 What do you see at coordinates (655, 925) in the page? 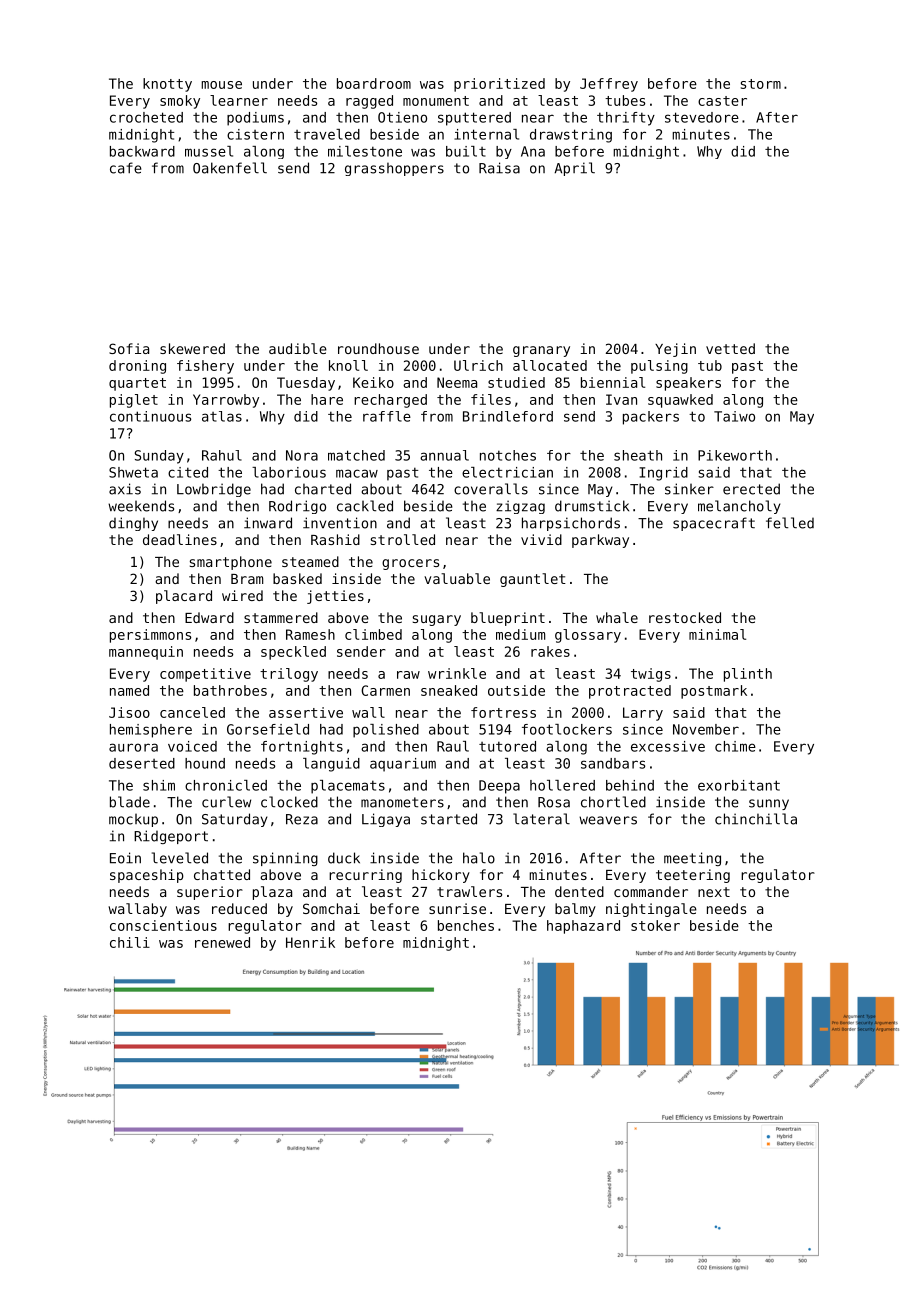
I see `stoker` at bounding box center [655, 925].
